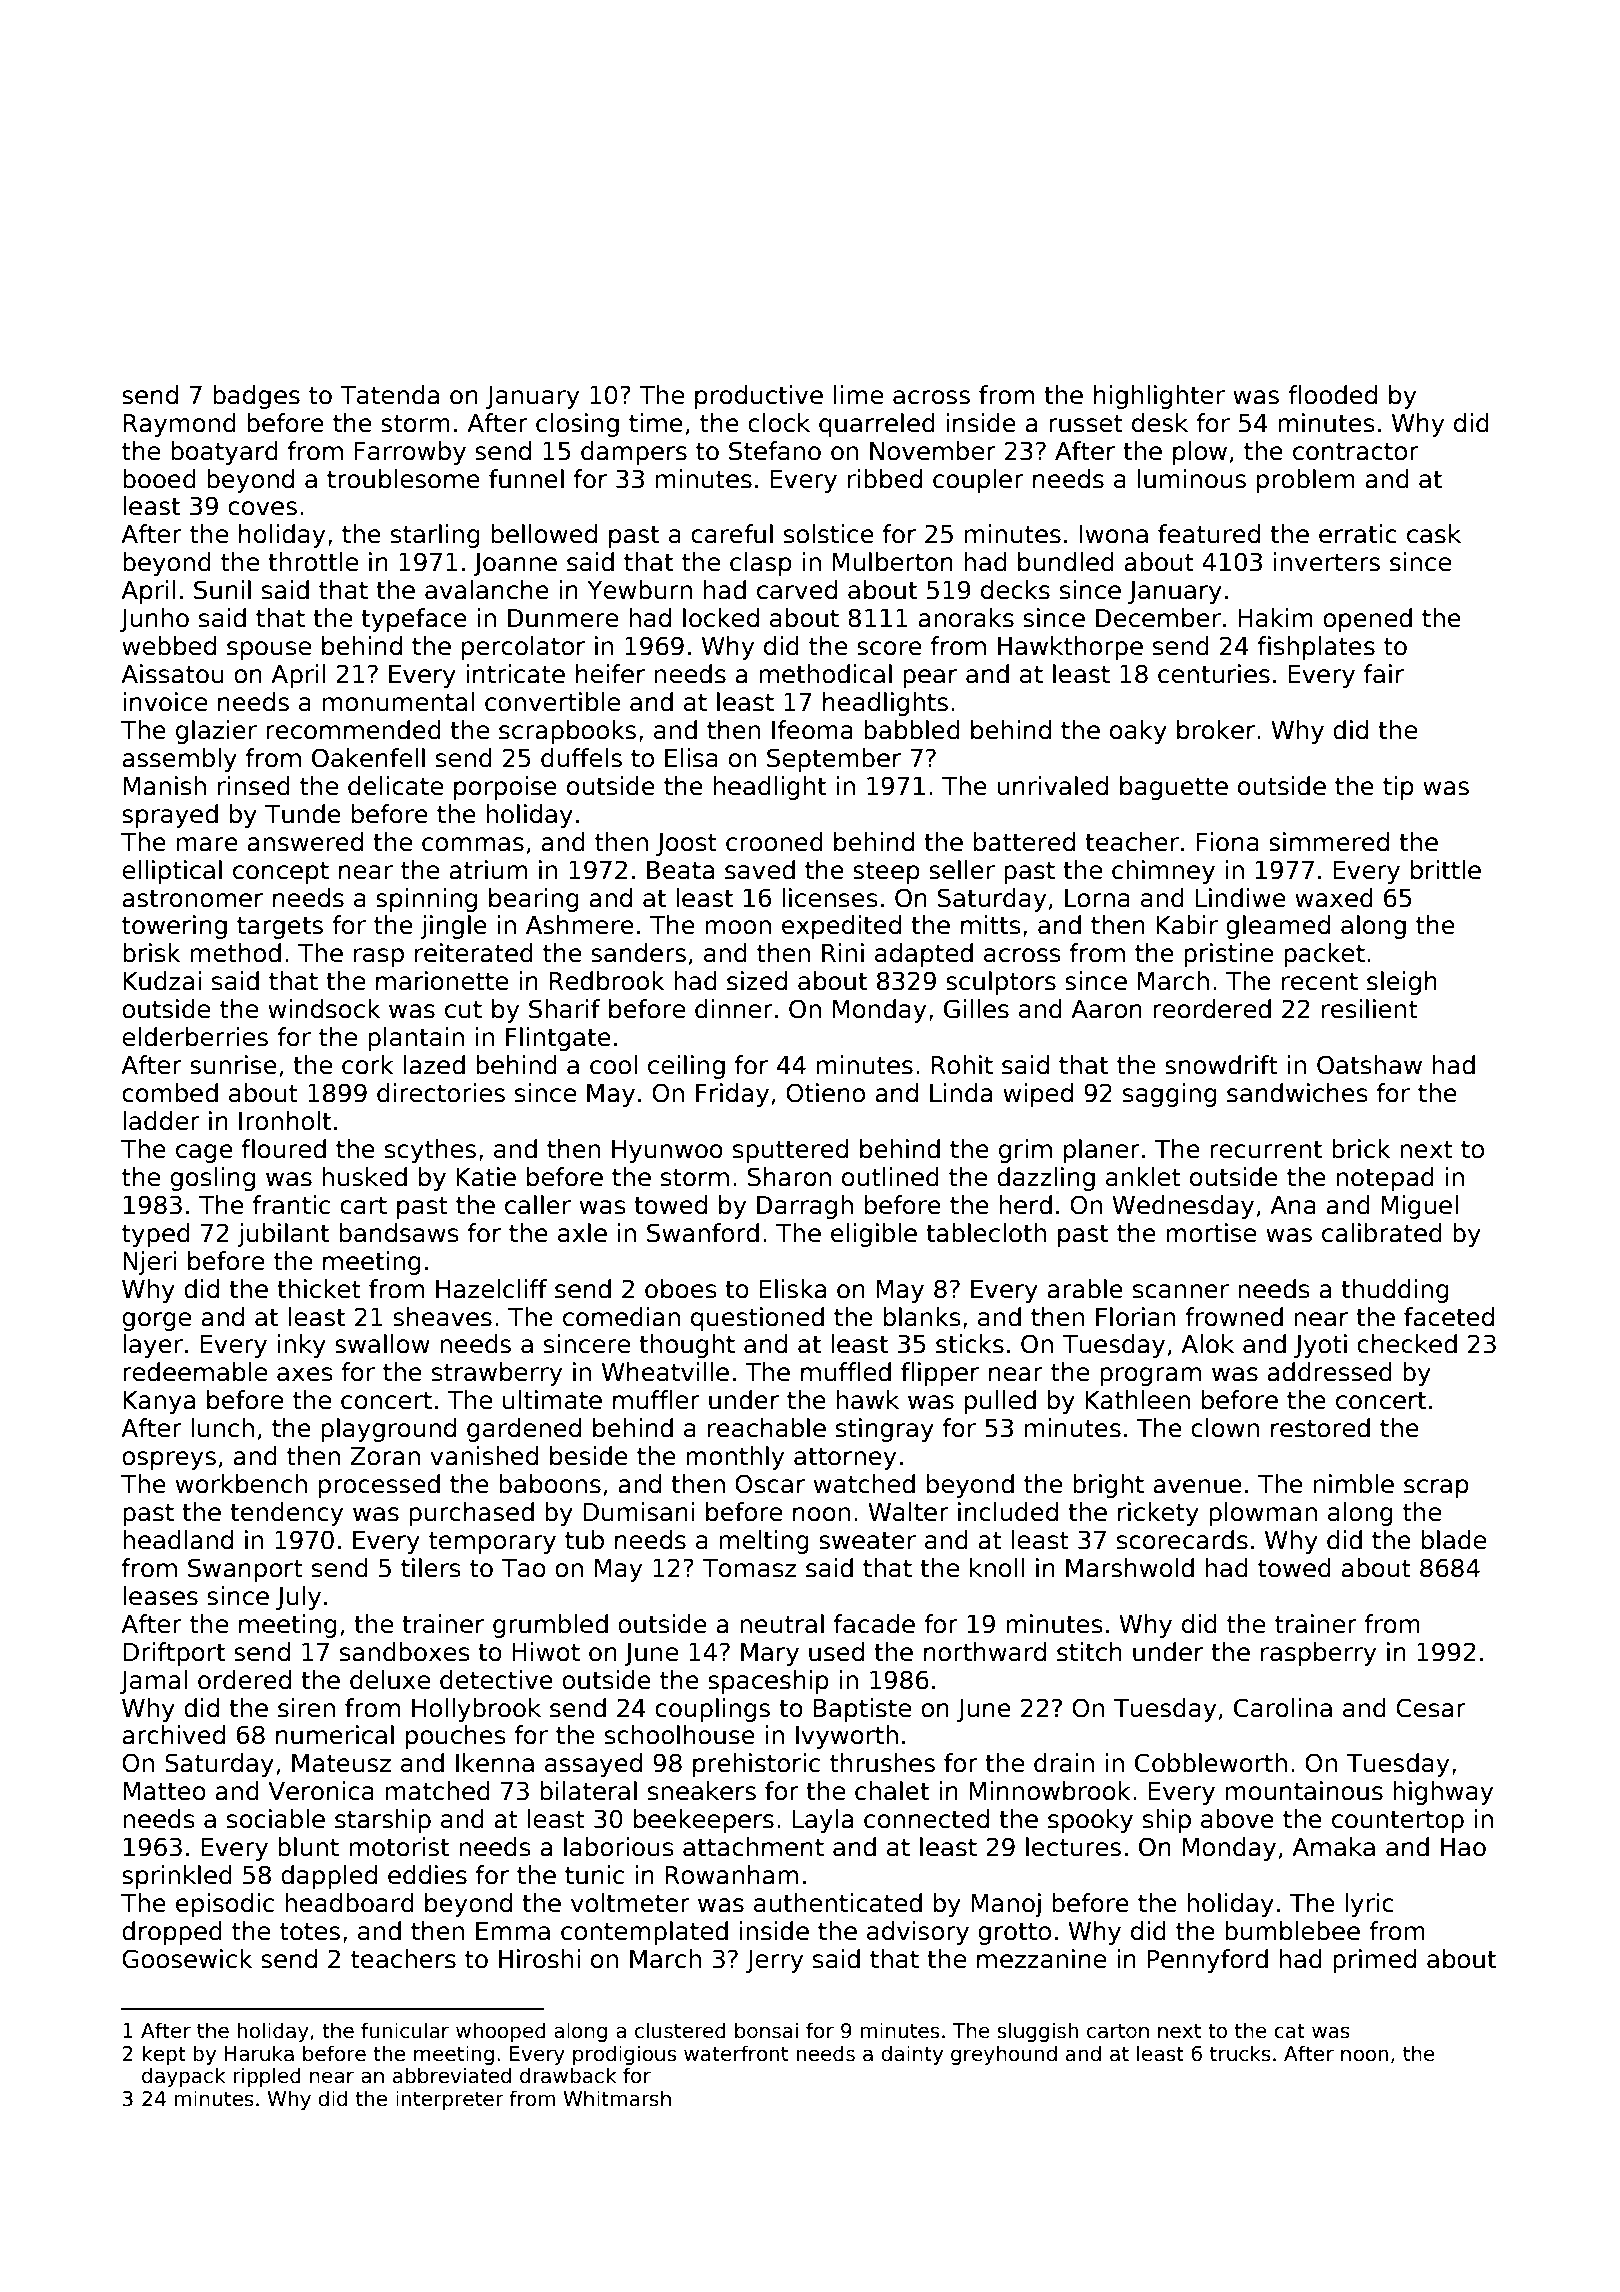 Image resolution: width=1620 pixels, height=2292 pixels. Describe the element at coordinates (962, 870) in the image. I see `seller` at that location.
